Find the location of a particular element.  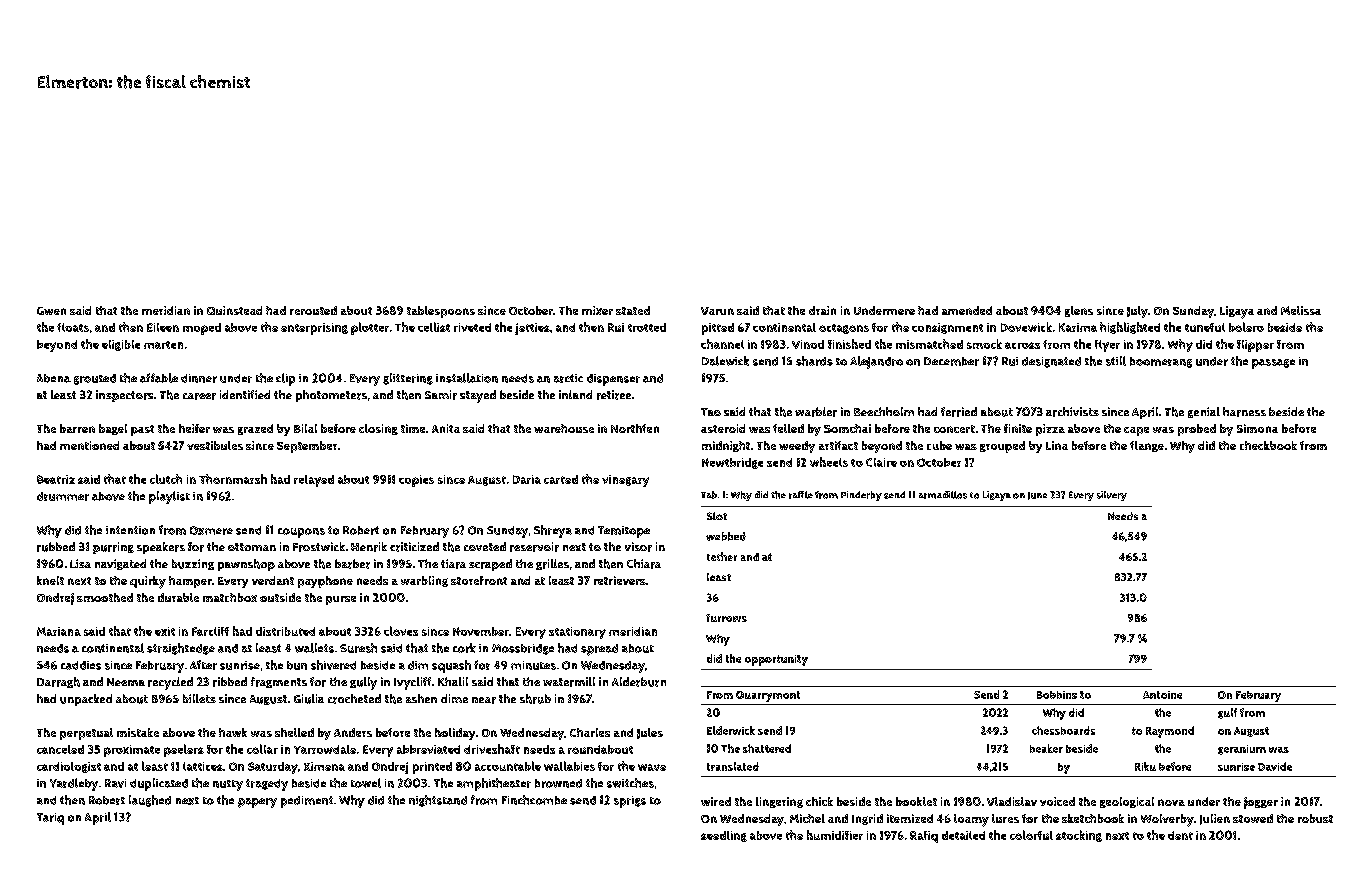

reservoir is located at coordinates (534, 547).
